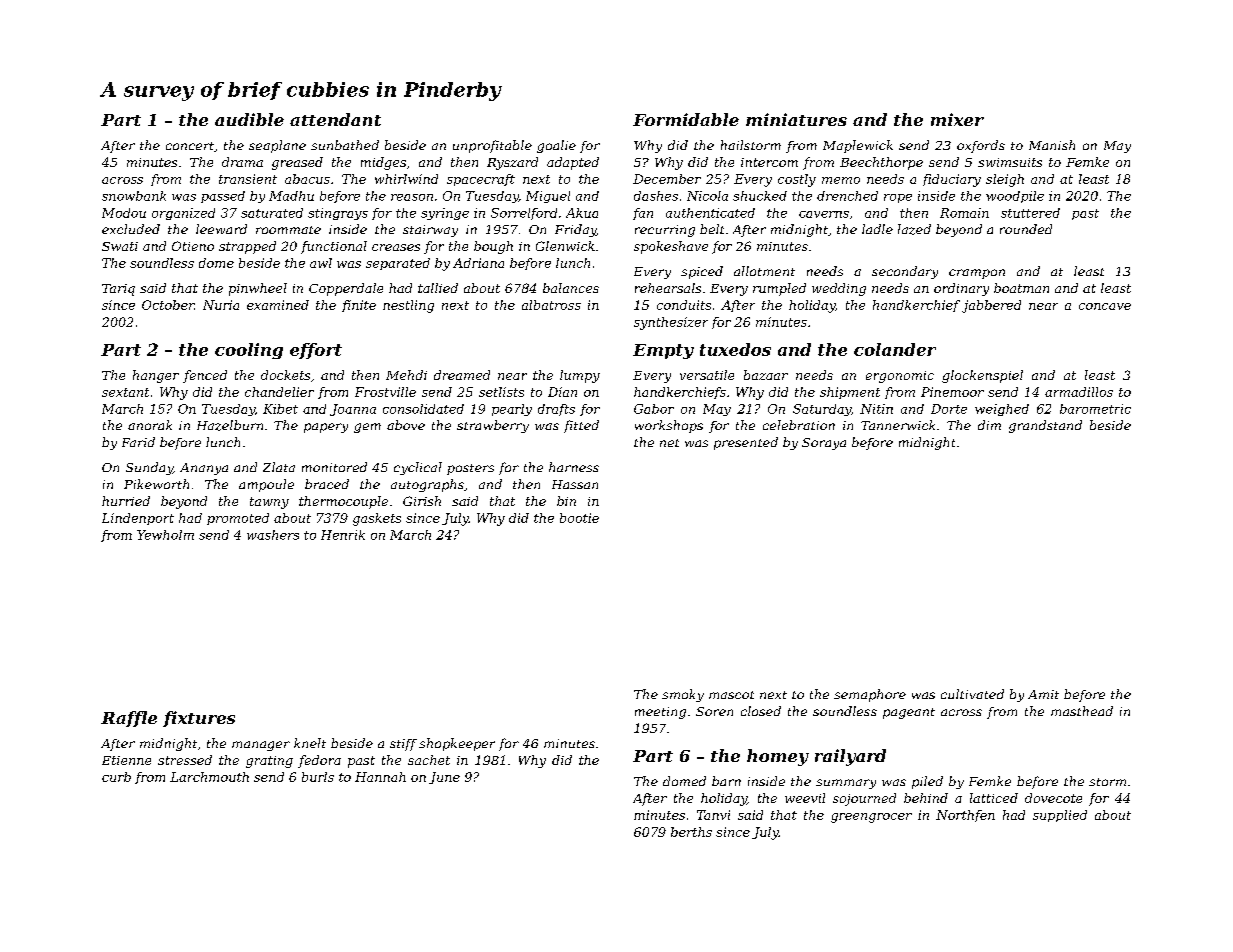  What do you see at coordinates (778, 757) in the document?
I see `homey` at bounding box center [778, 757].
